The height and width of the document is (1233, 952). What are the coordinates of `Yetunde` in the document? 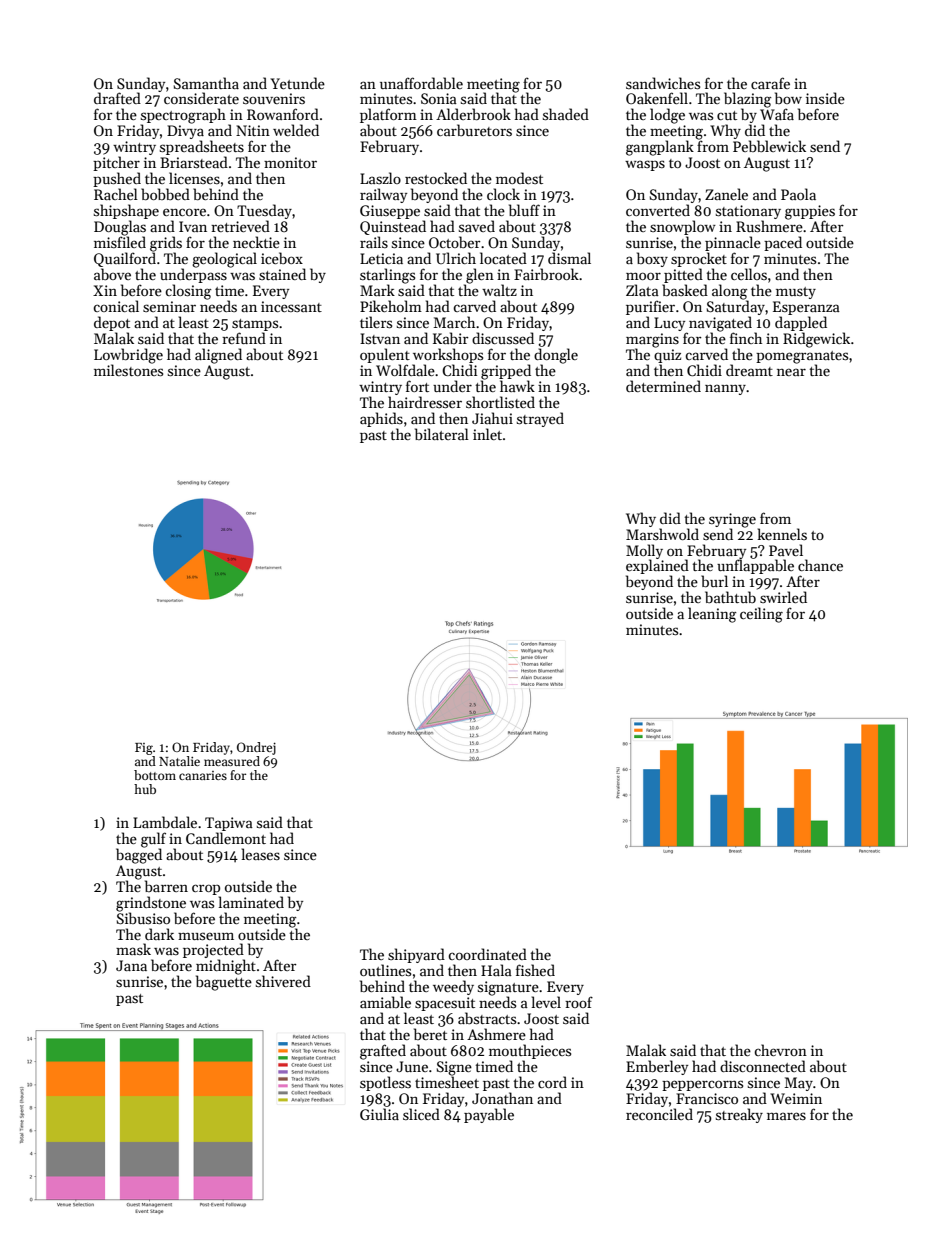 It's located at (297, 83).
